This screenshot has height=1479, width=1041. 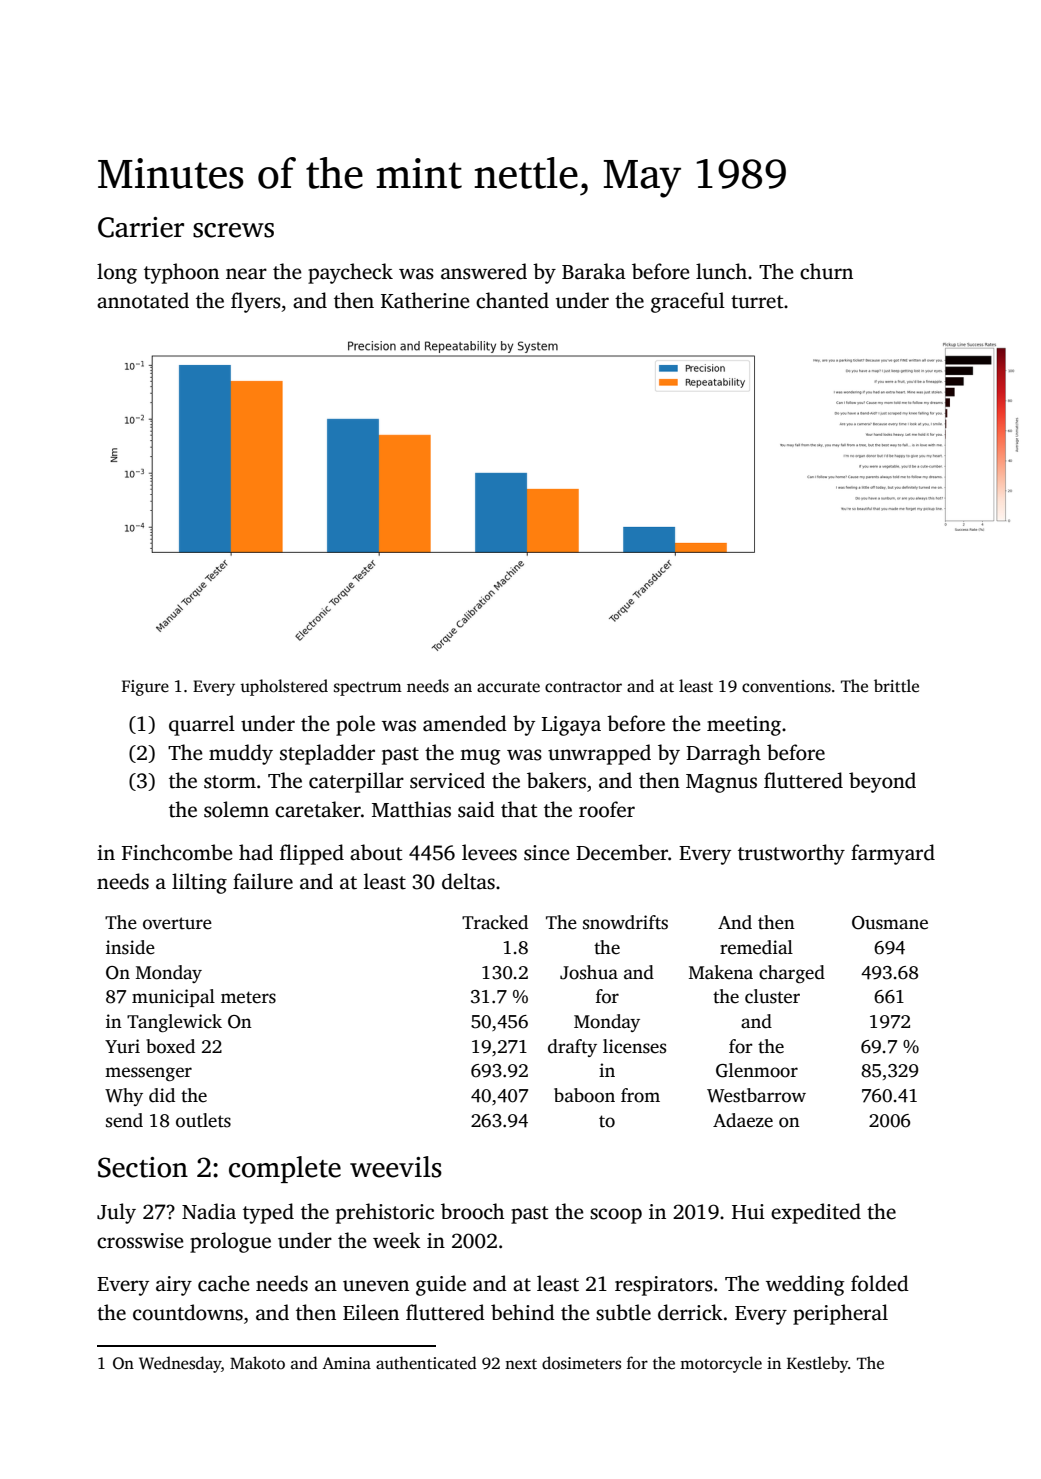 What do you see at coordinates (124, 1120) in the screenshot?
I see `send` at bounding box center [124, 1120].
